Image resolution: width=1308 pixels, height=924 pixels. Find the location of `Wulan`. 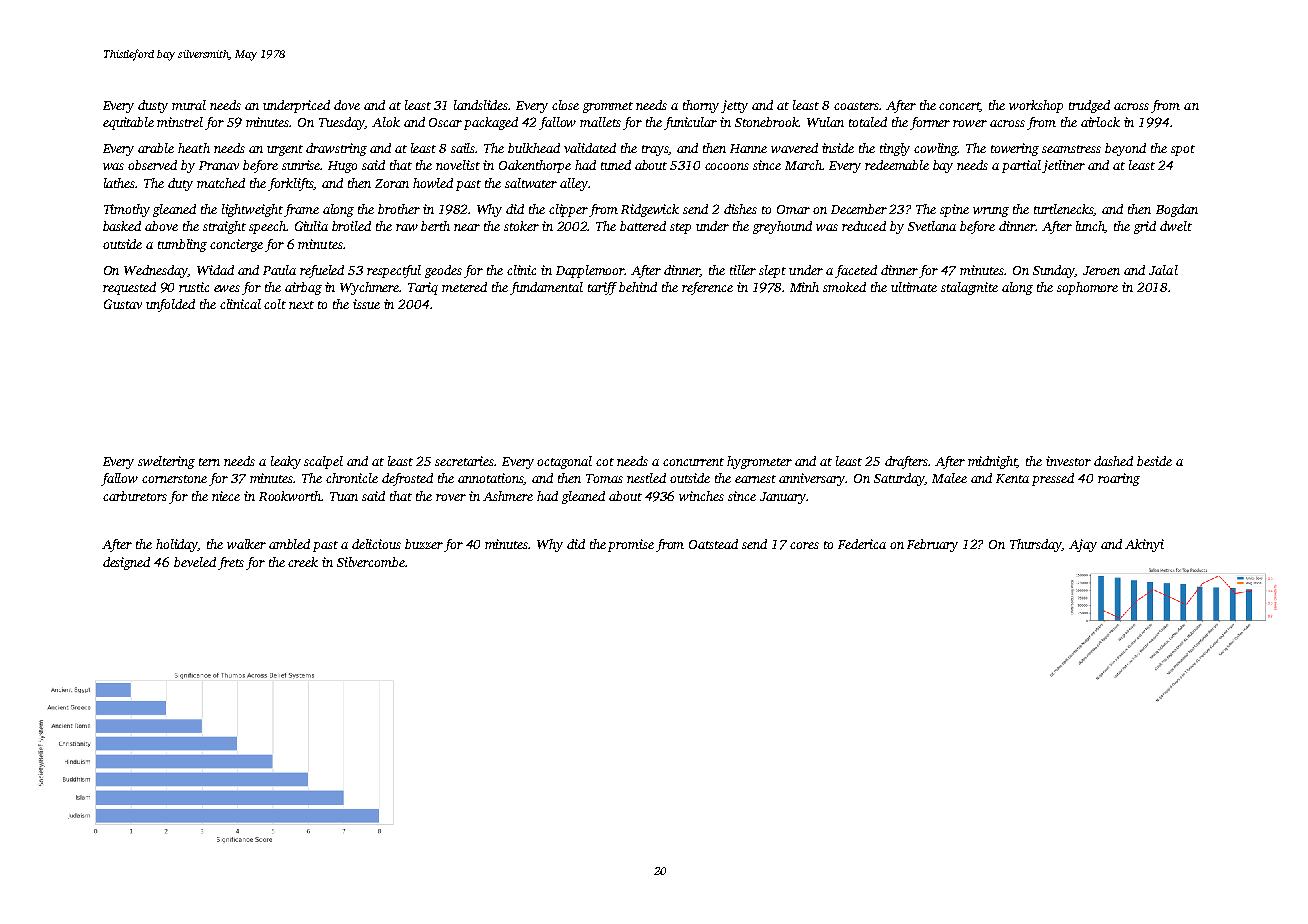

Wulan is located at coordinates (825, 122).
